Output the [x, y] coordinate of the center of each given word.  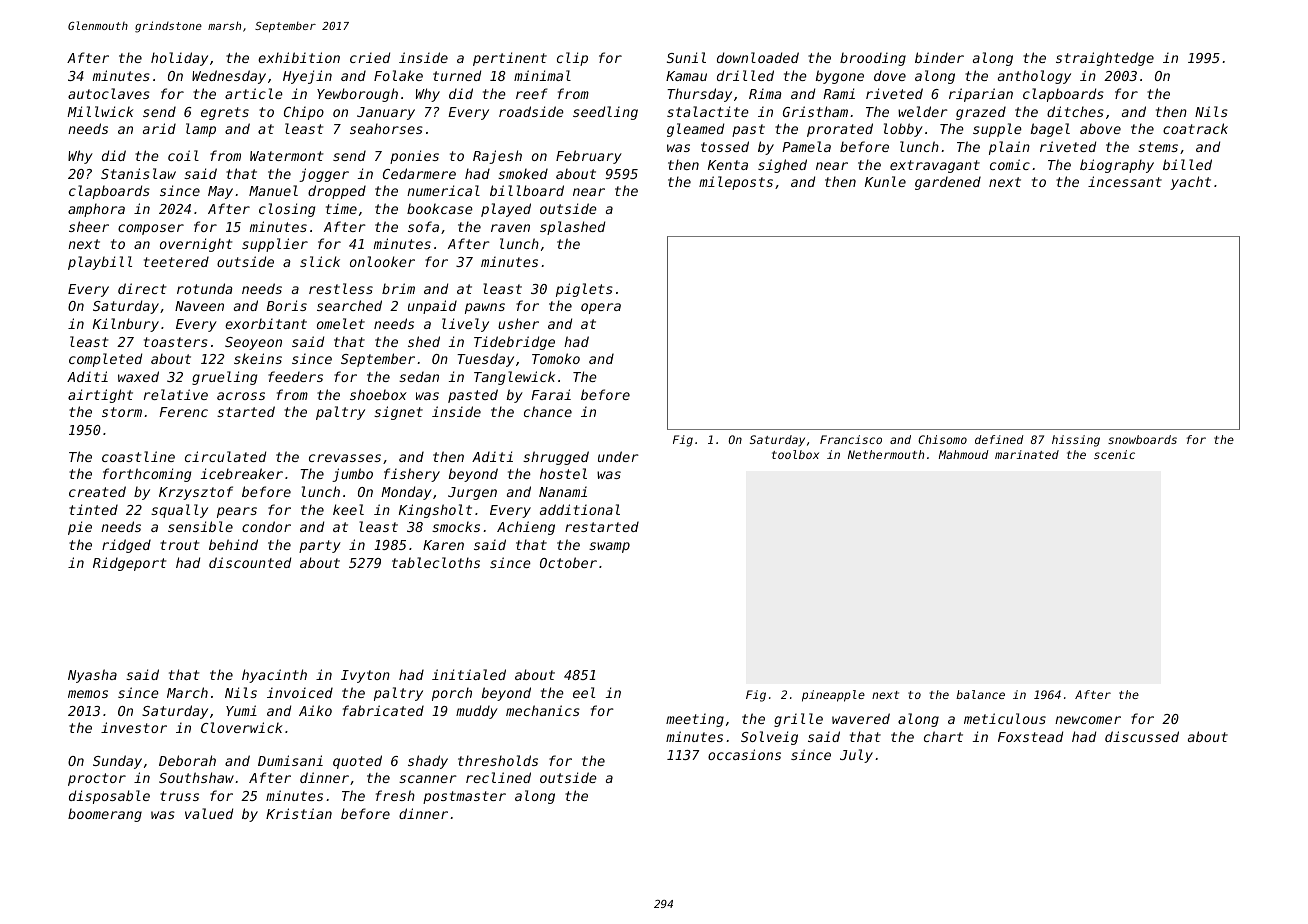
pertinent [510, 59]
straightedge [1105, 59]
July [856, 756]
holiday [179, 59]
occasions [744, 754]
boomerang [105, 815]
